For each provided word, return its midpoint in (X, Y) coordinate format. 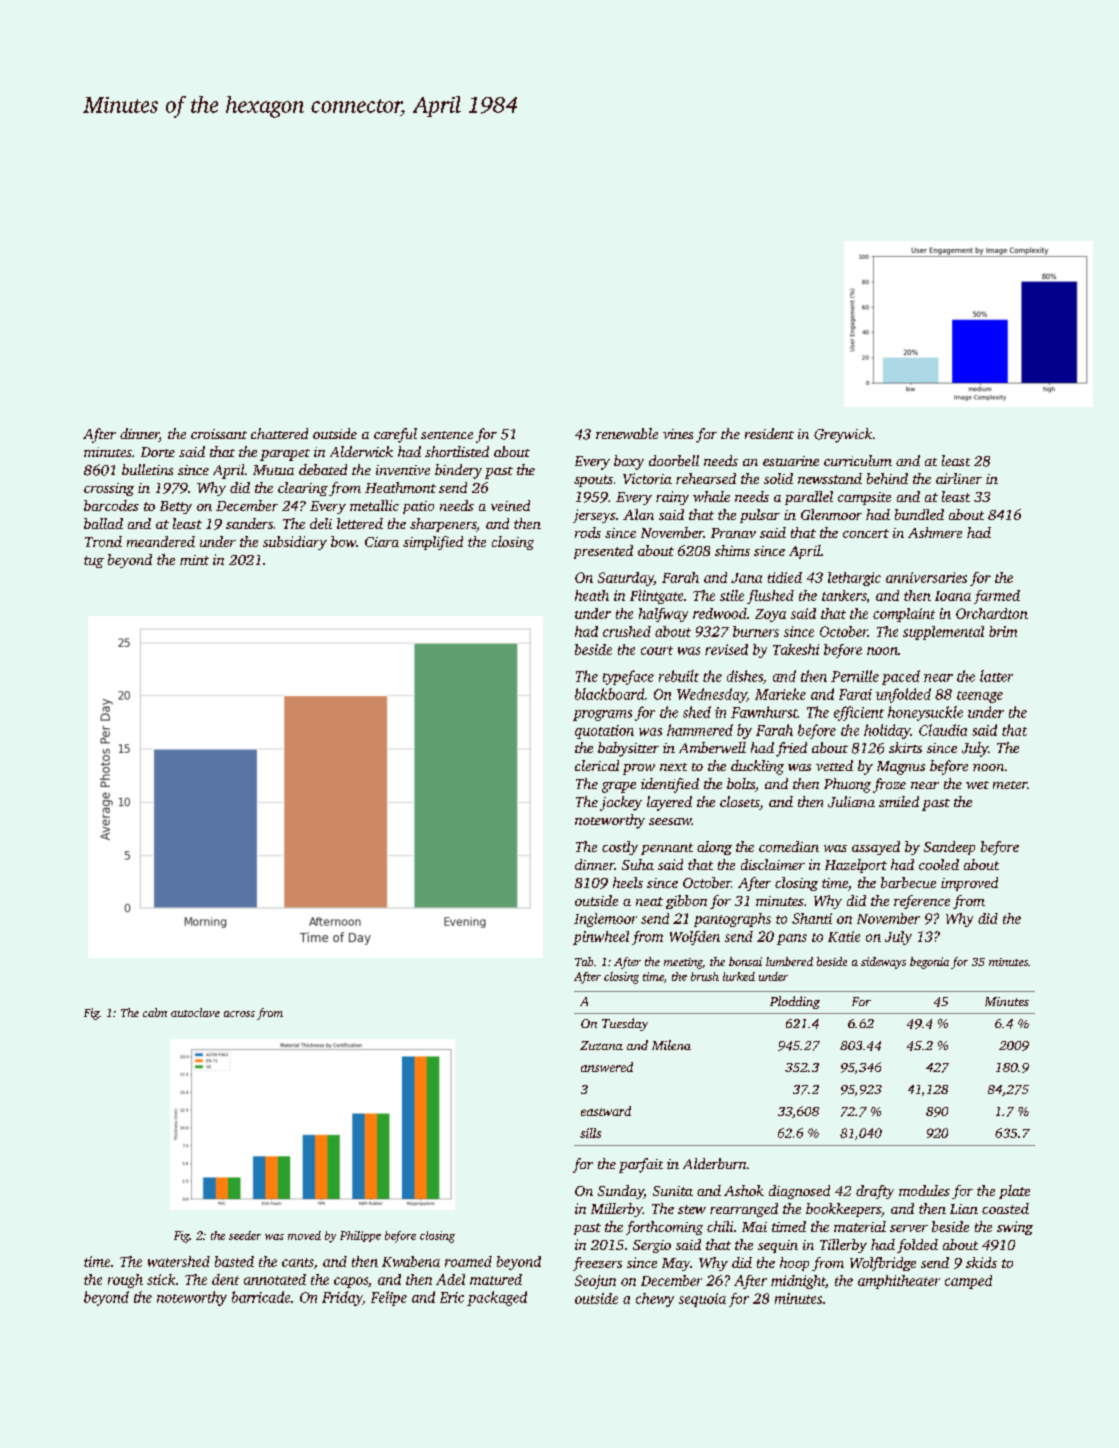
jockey (621, 803)
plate (1014, 1192)
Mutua (273, 470)
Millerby (617, 1210)
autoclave (195, 1012)
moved (304, 1235)
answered (607, 1067)
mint (194, 560)
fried (791, 749)
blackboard (609, 694)
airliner (959, 478)
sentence (447, 435)
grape (619, 787)
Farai (855, 694)
